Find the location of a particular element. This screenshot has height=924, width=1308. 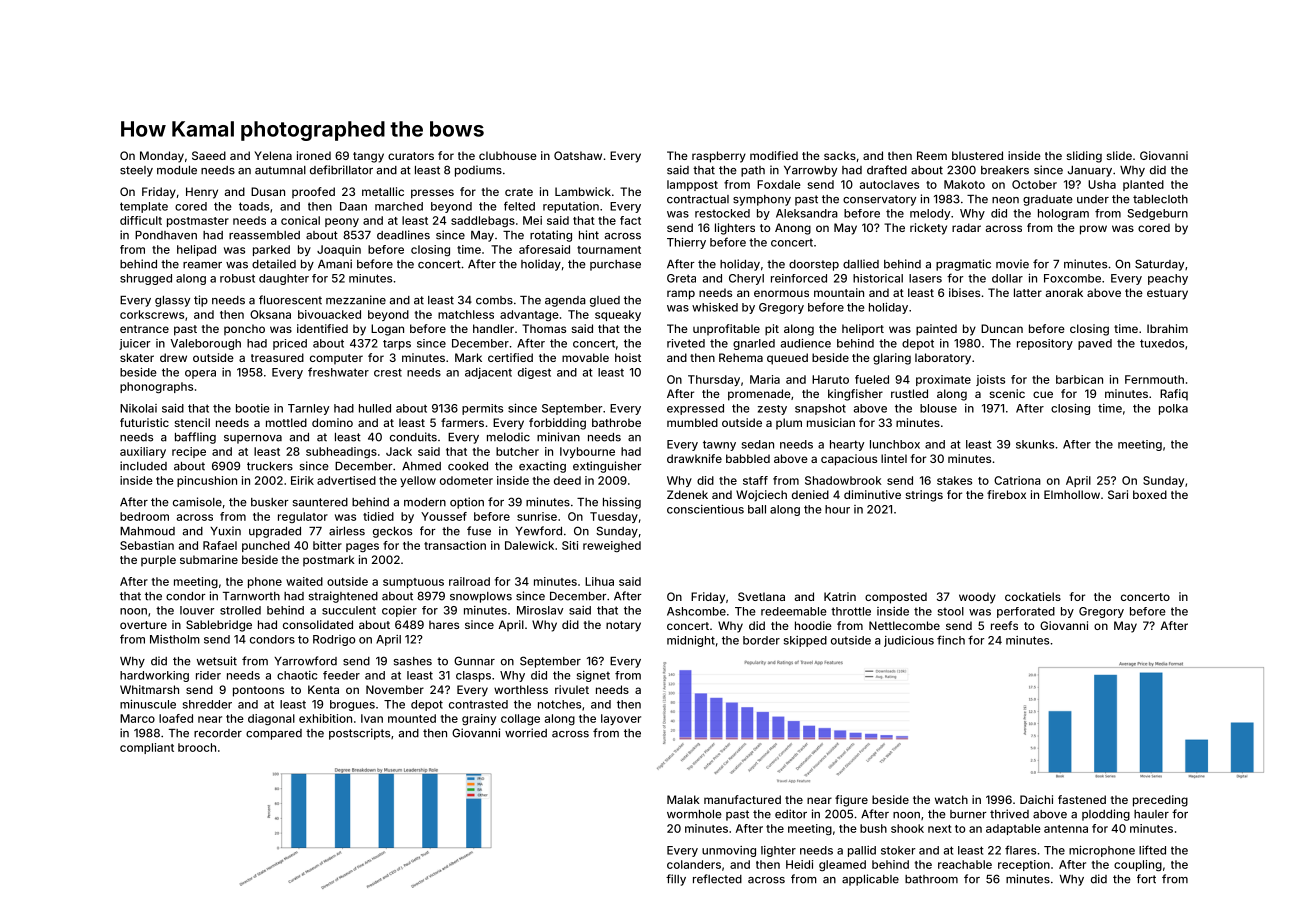

Dalewick is located at coordinates (529, 545).
